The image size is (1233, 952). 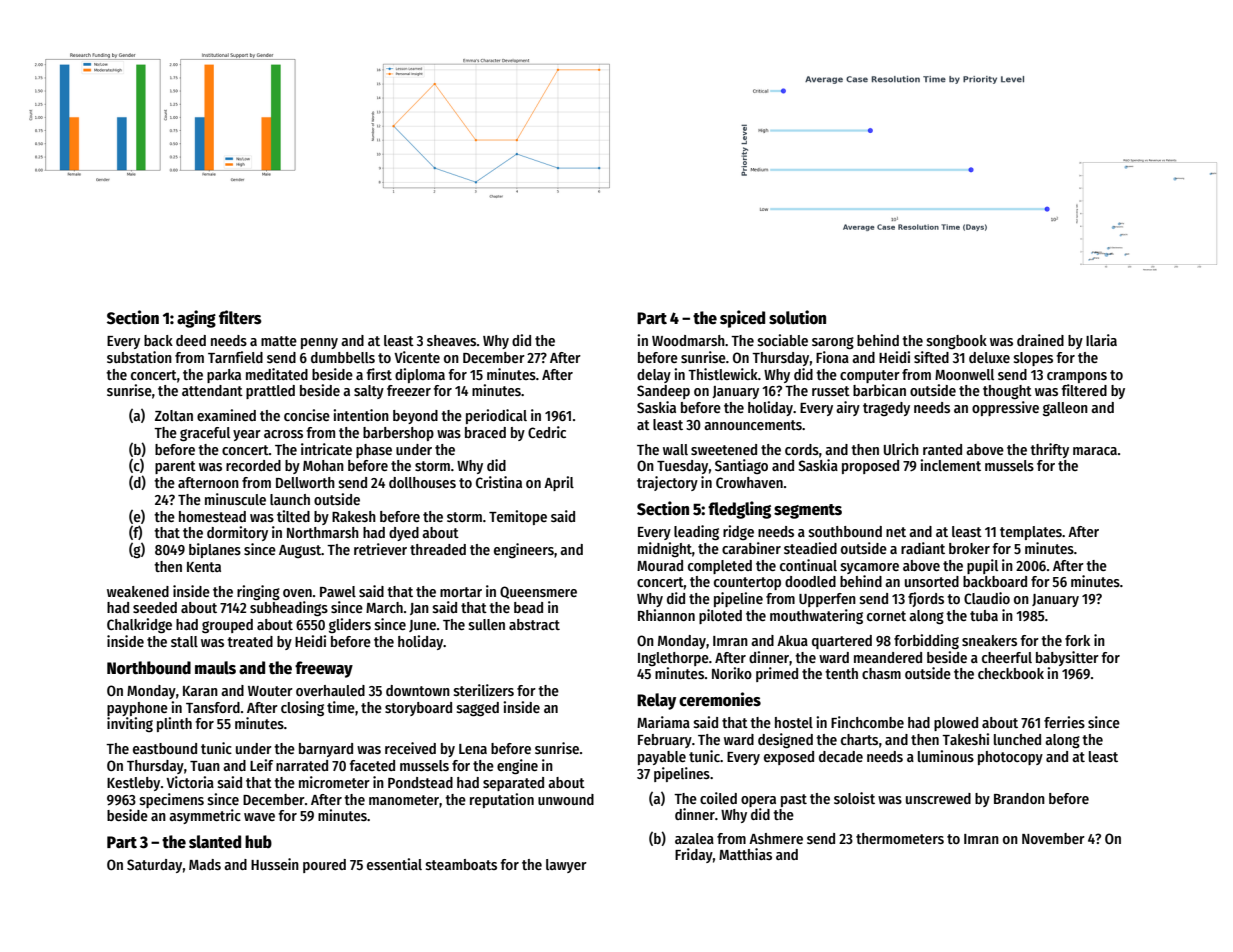 What do you see at coordinates (196, 319) in the document?
I see `aging` at bounding box center [196, 319].
